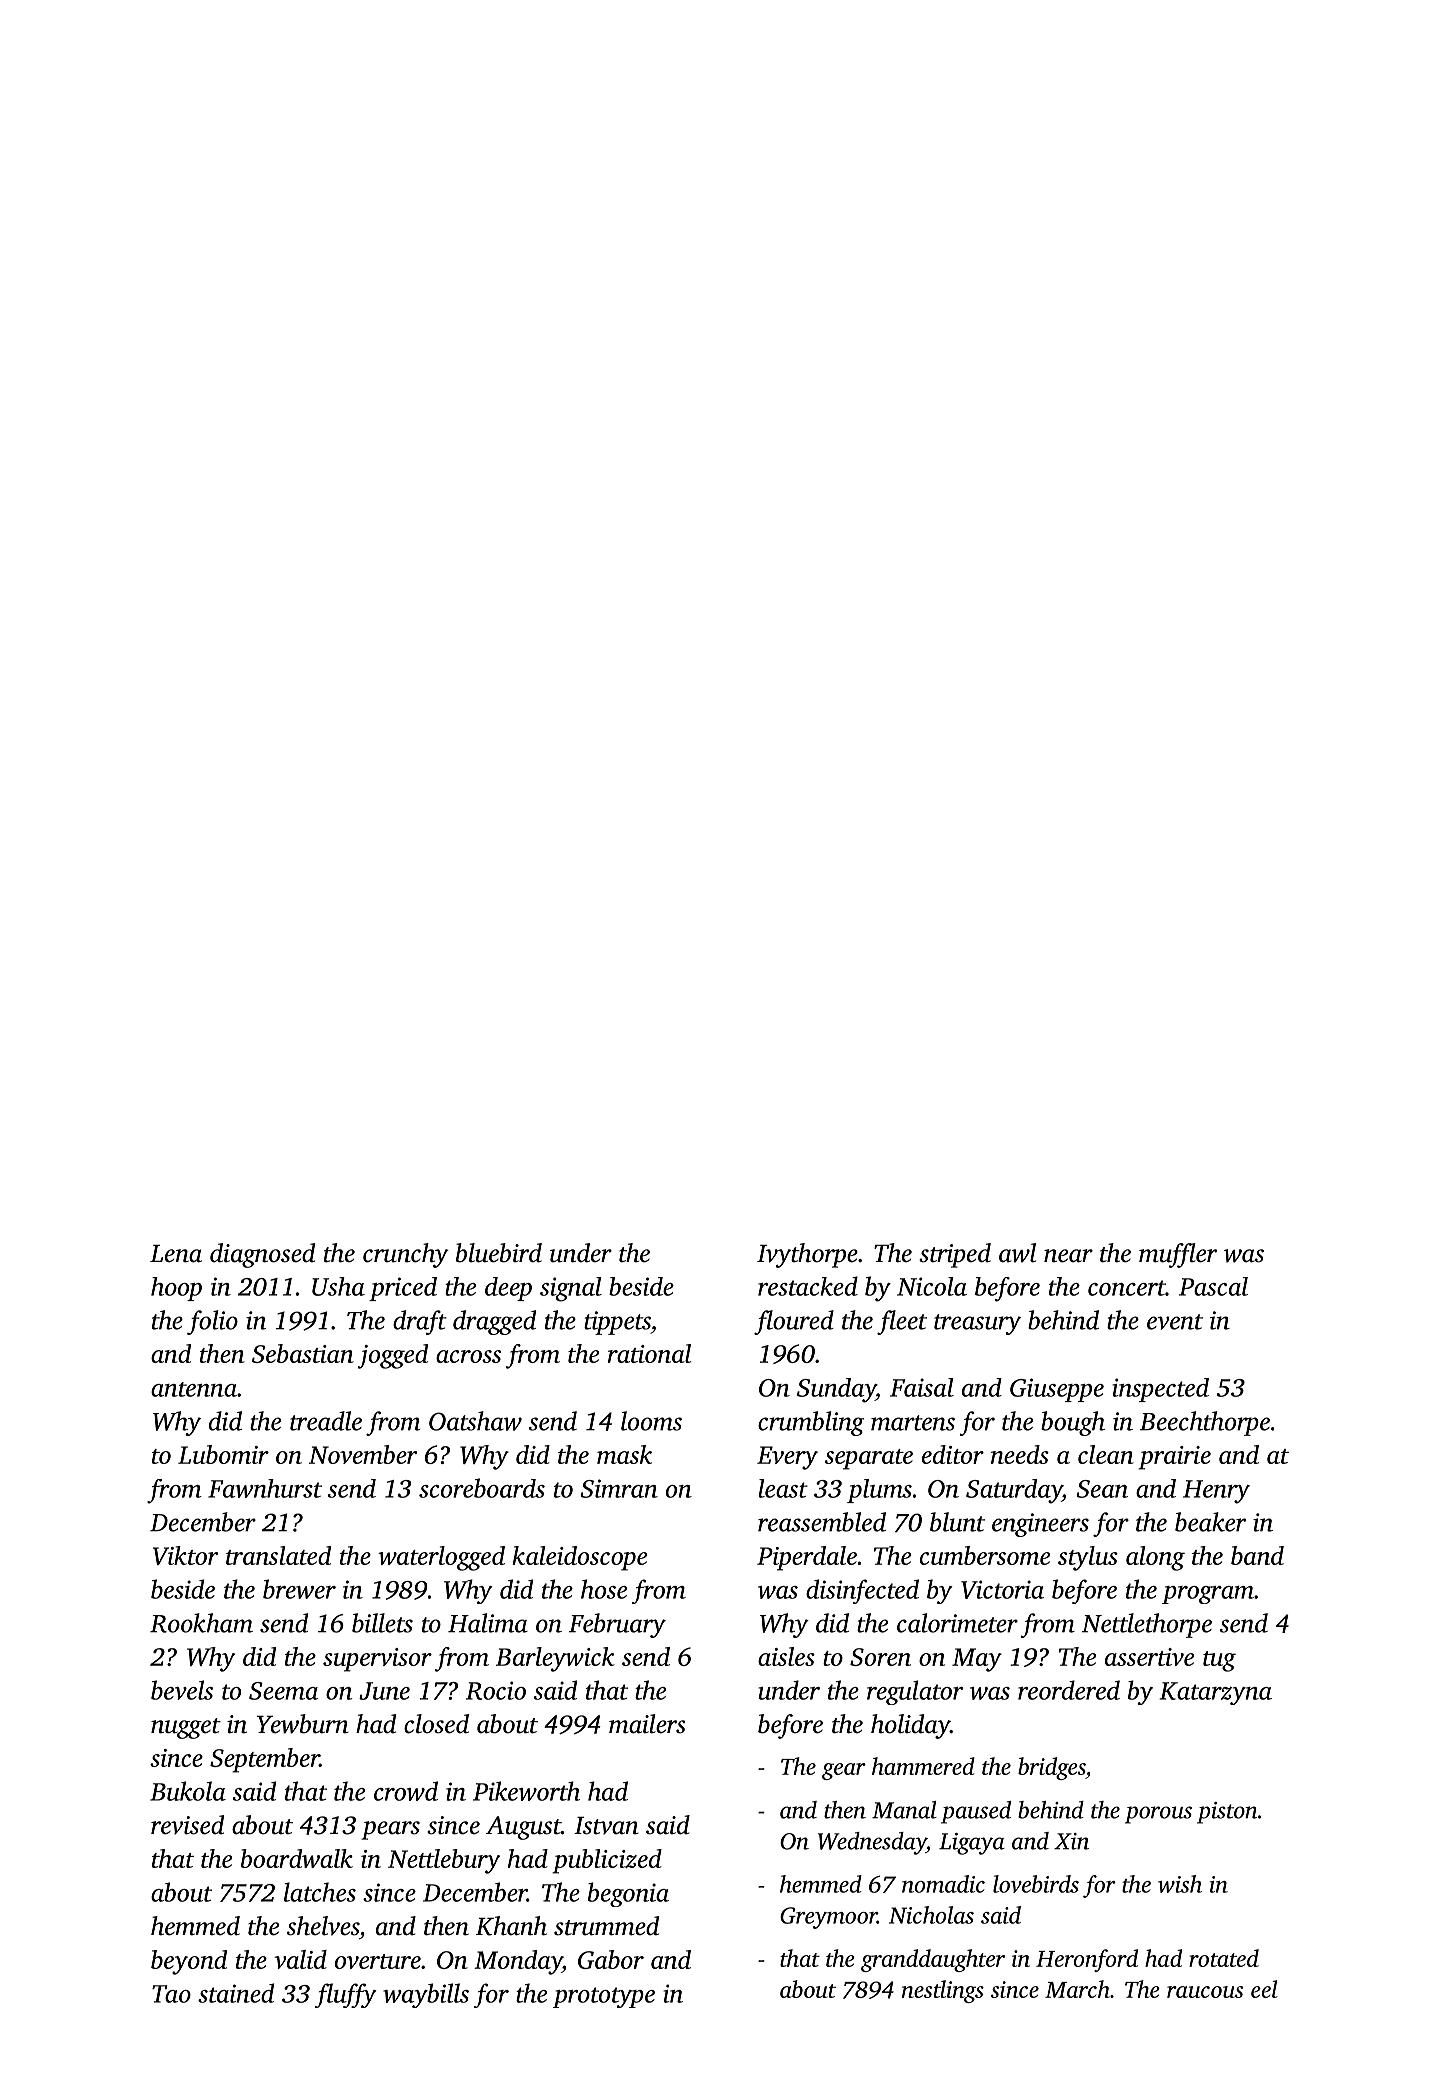  What do you see at coordinates (1147, 1625) in the screenshot?
I see `Nettlethorpe` at bounding box center [1147, 1625].
